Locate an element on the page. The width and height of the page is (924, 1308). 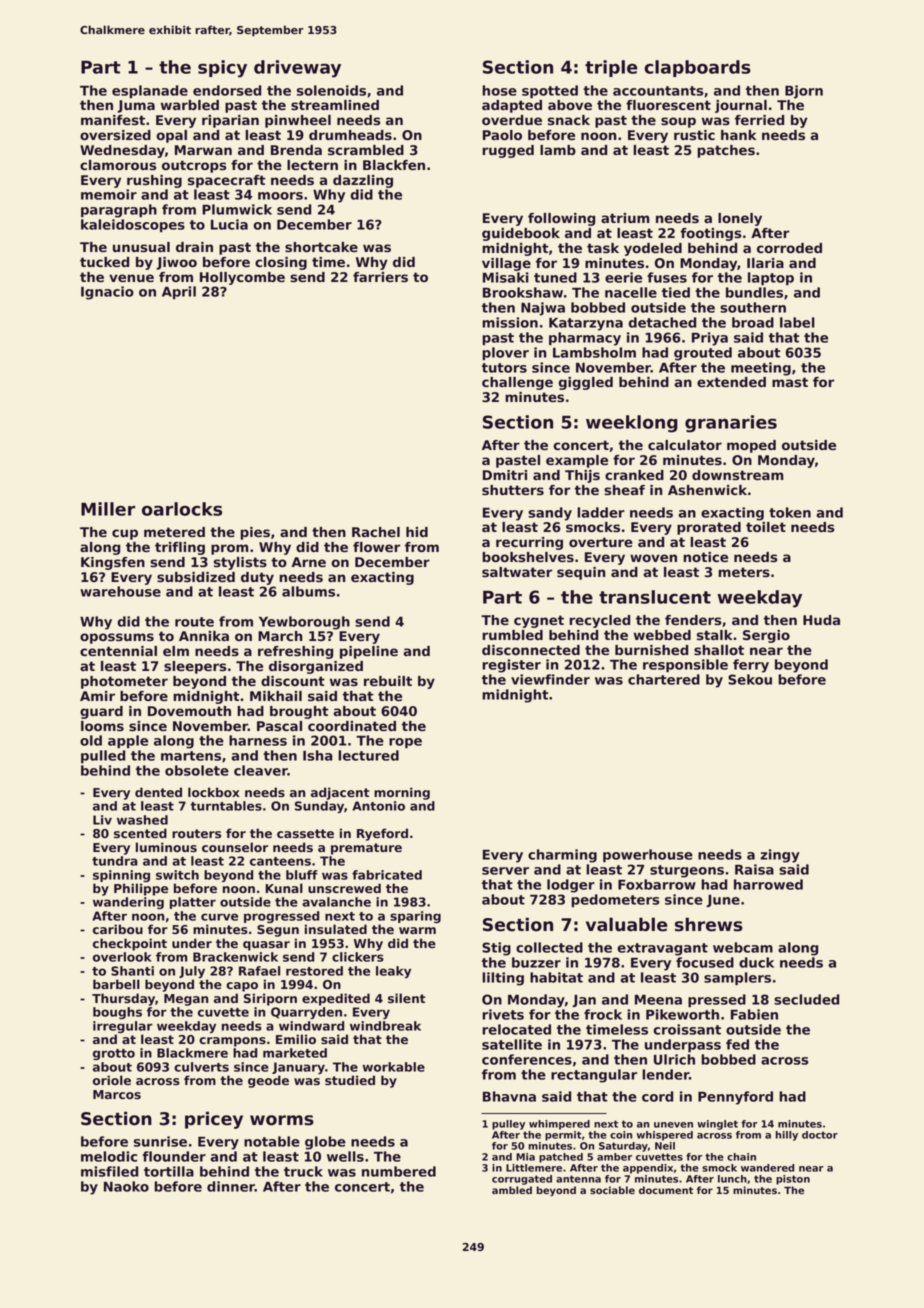
corrugated is located at coordinates (522, 1180).
